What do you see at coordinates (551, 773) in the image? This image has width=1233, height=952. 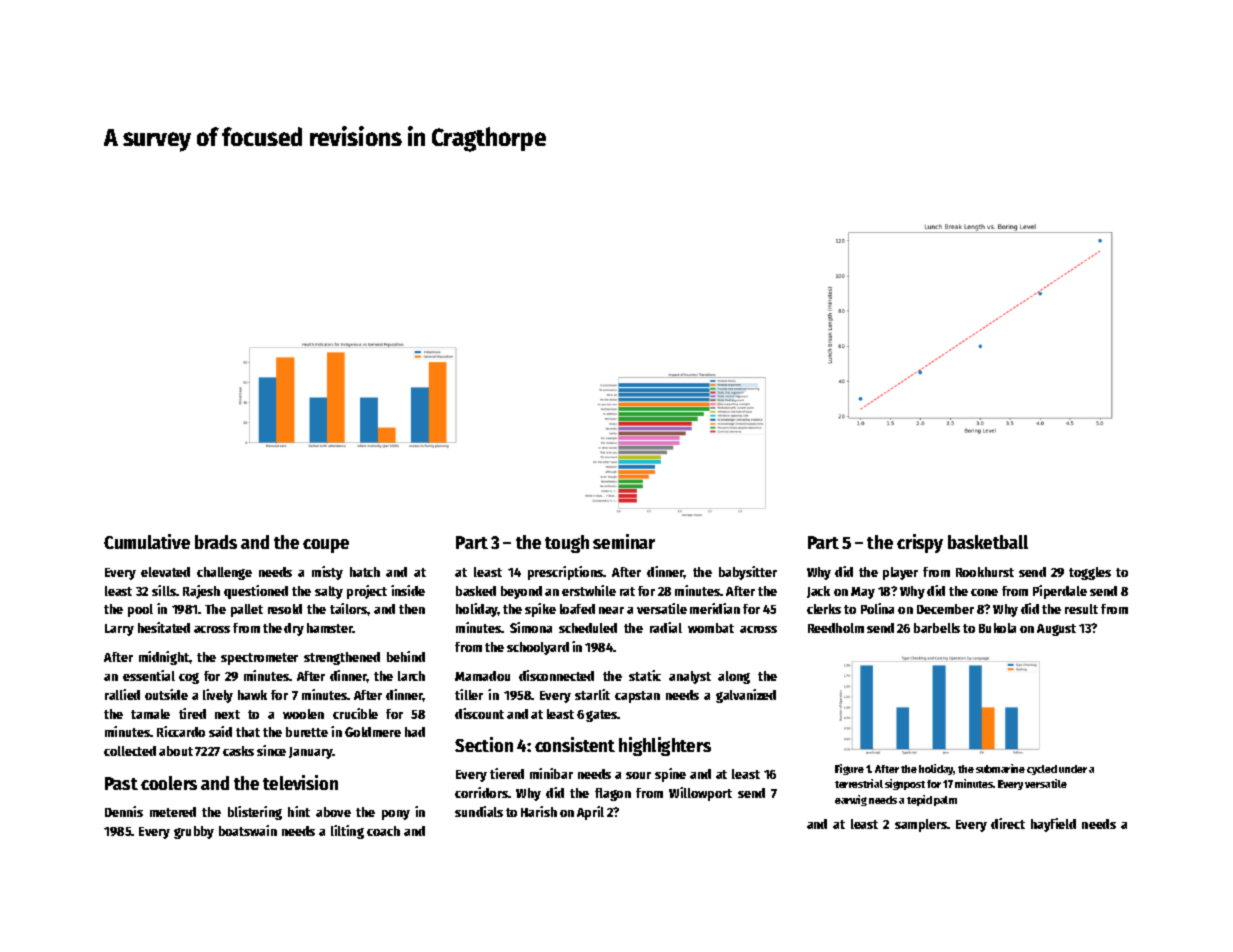 I see `minibar` at bounding box center [551, 773].
